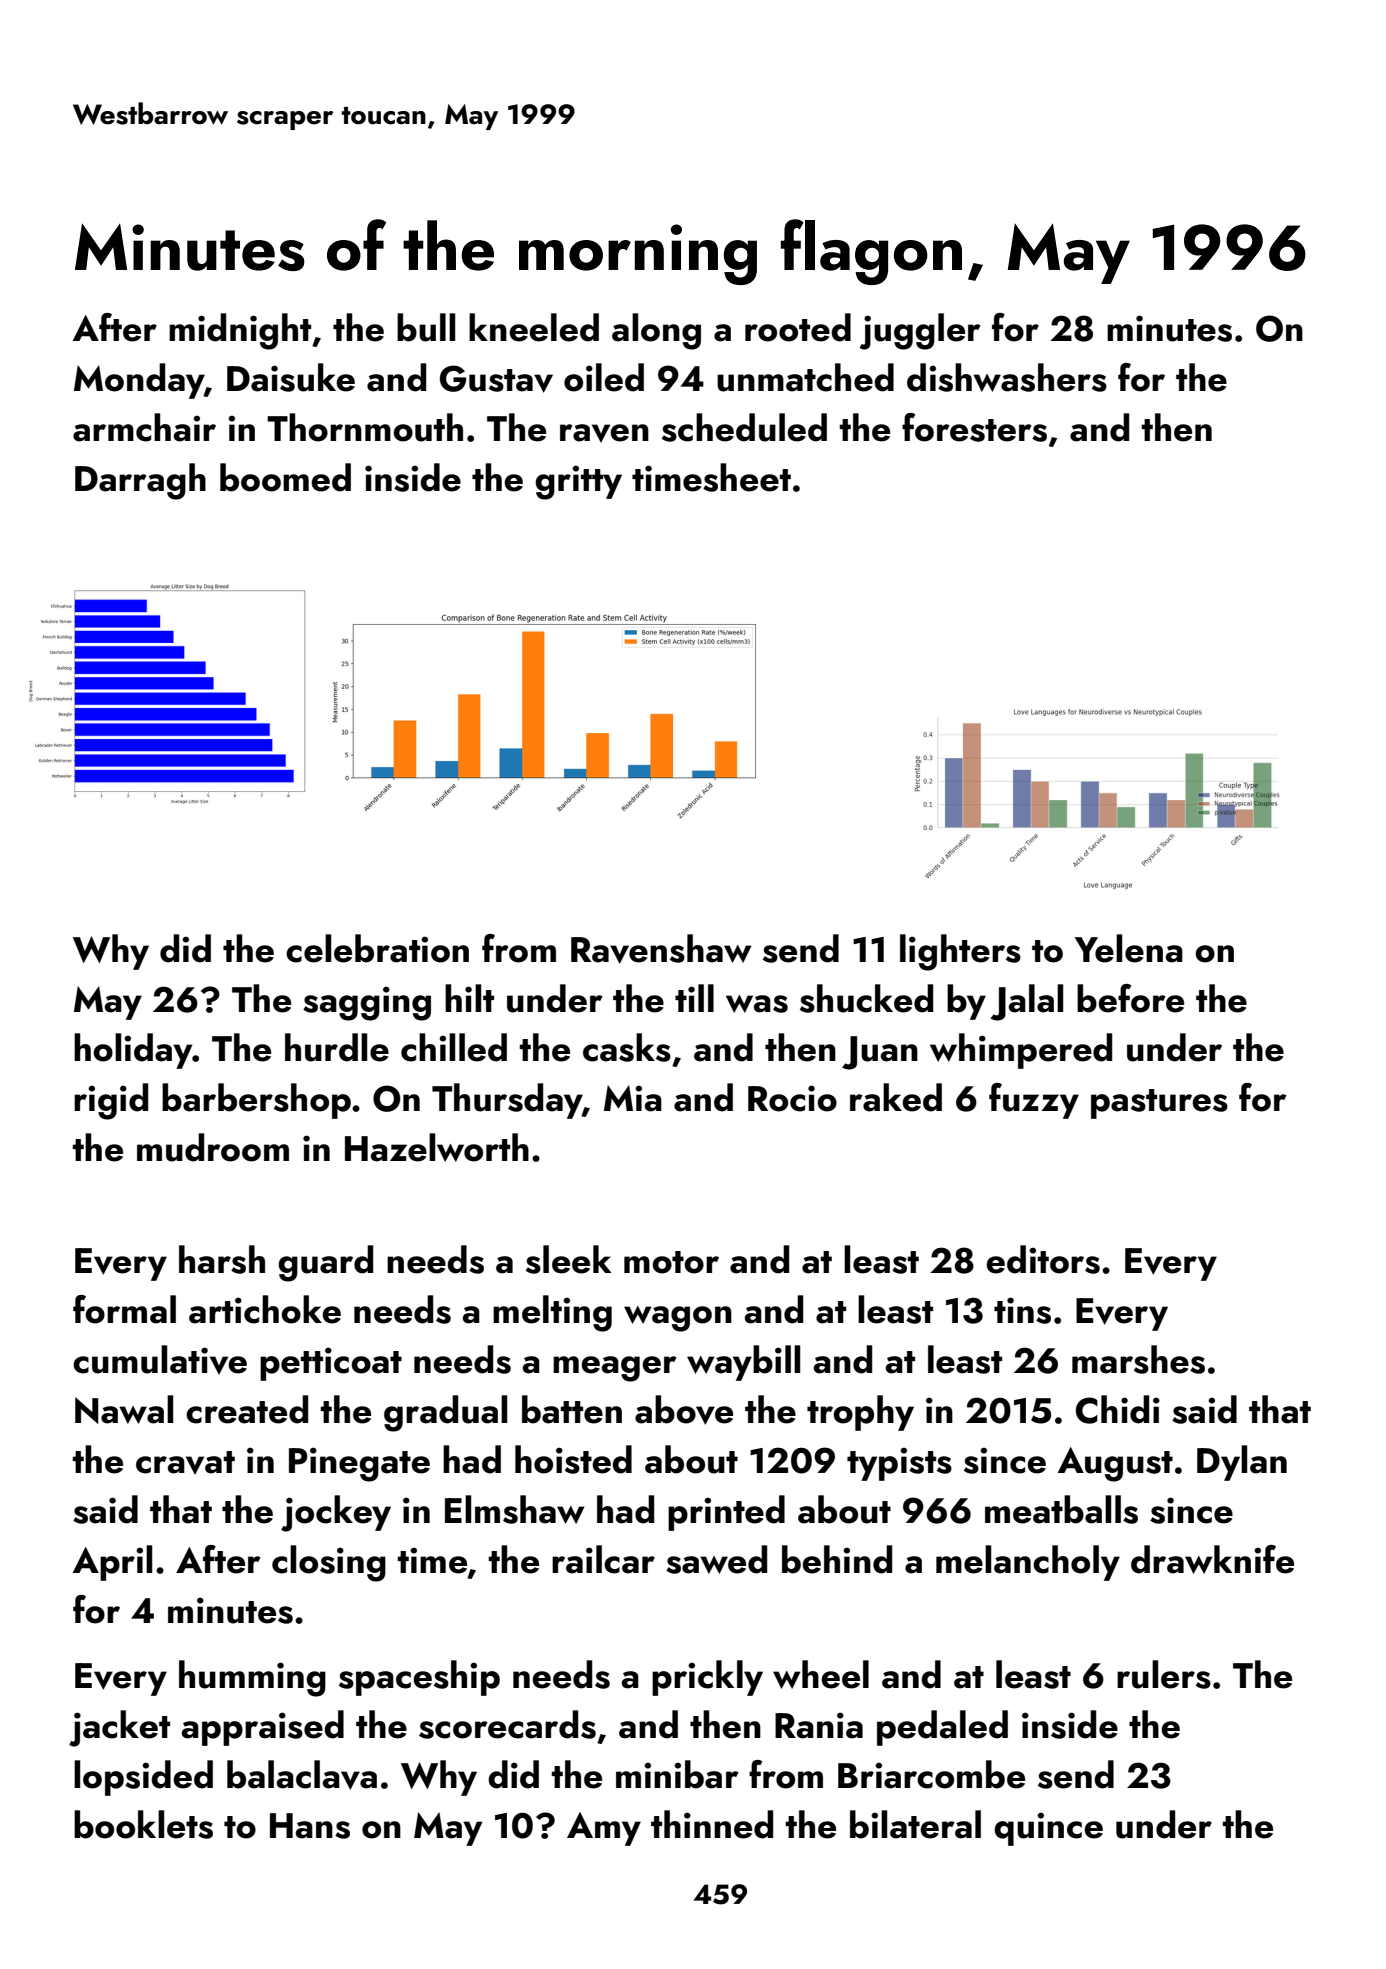 Image resolution: width=1386 pixels, height=1969 pixels. Describe the element at coordinates (920, 331) in the document. I see `juggler` at that location.
